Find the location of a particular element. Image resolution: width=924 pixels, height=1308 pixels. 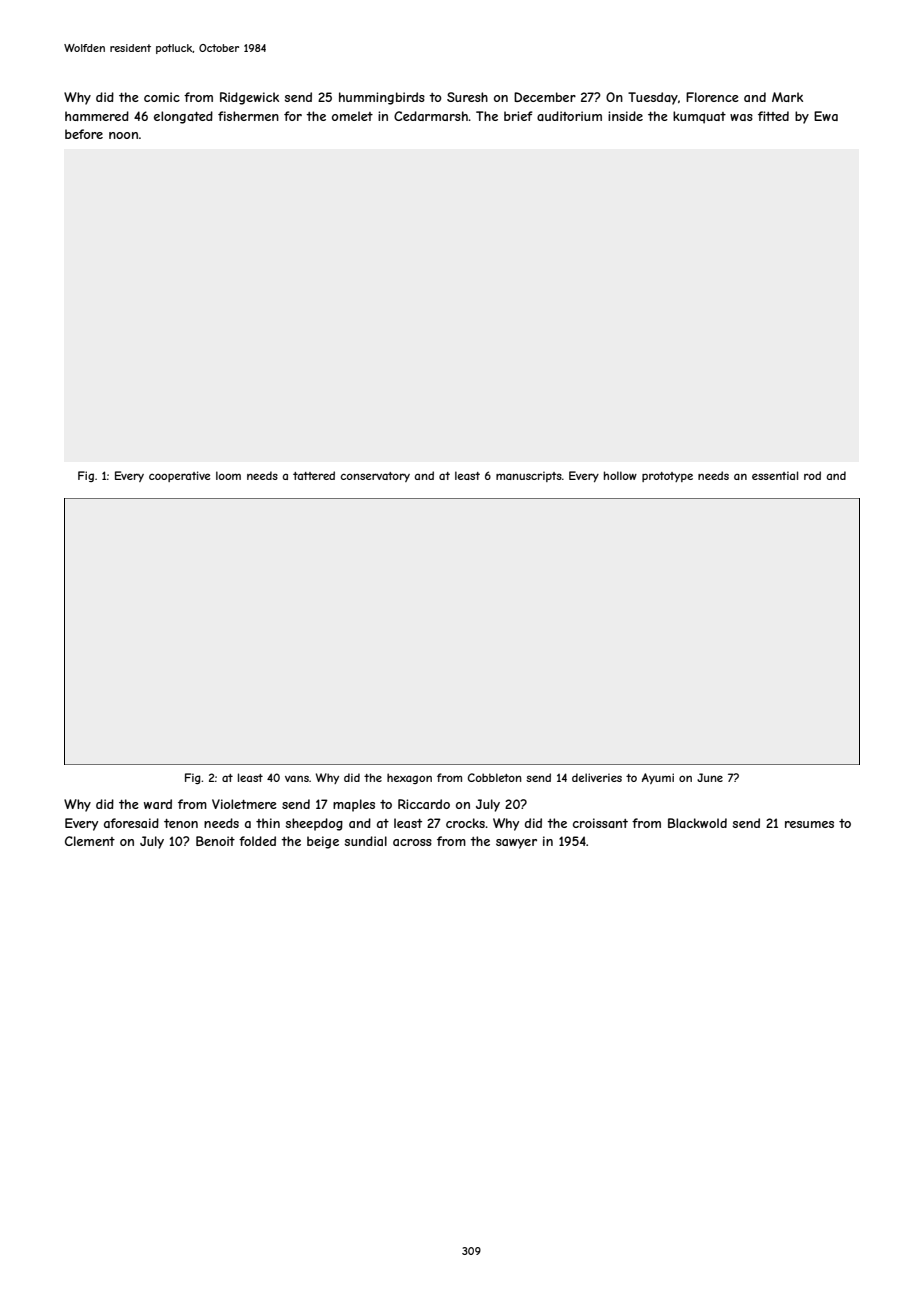

hexagon is located at coordinates (409, 778).
